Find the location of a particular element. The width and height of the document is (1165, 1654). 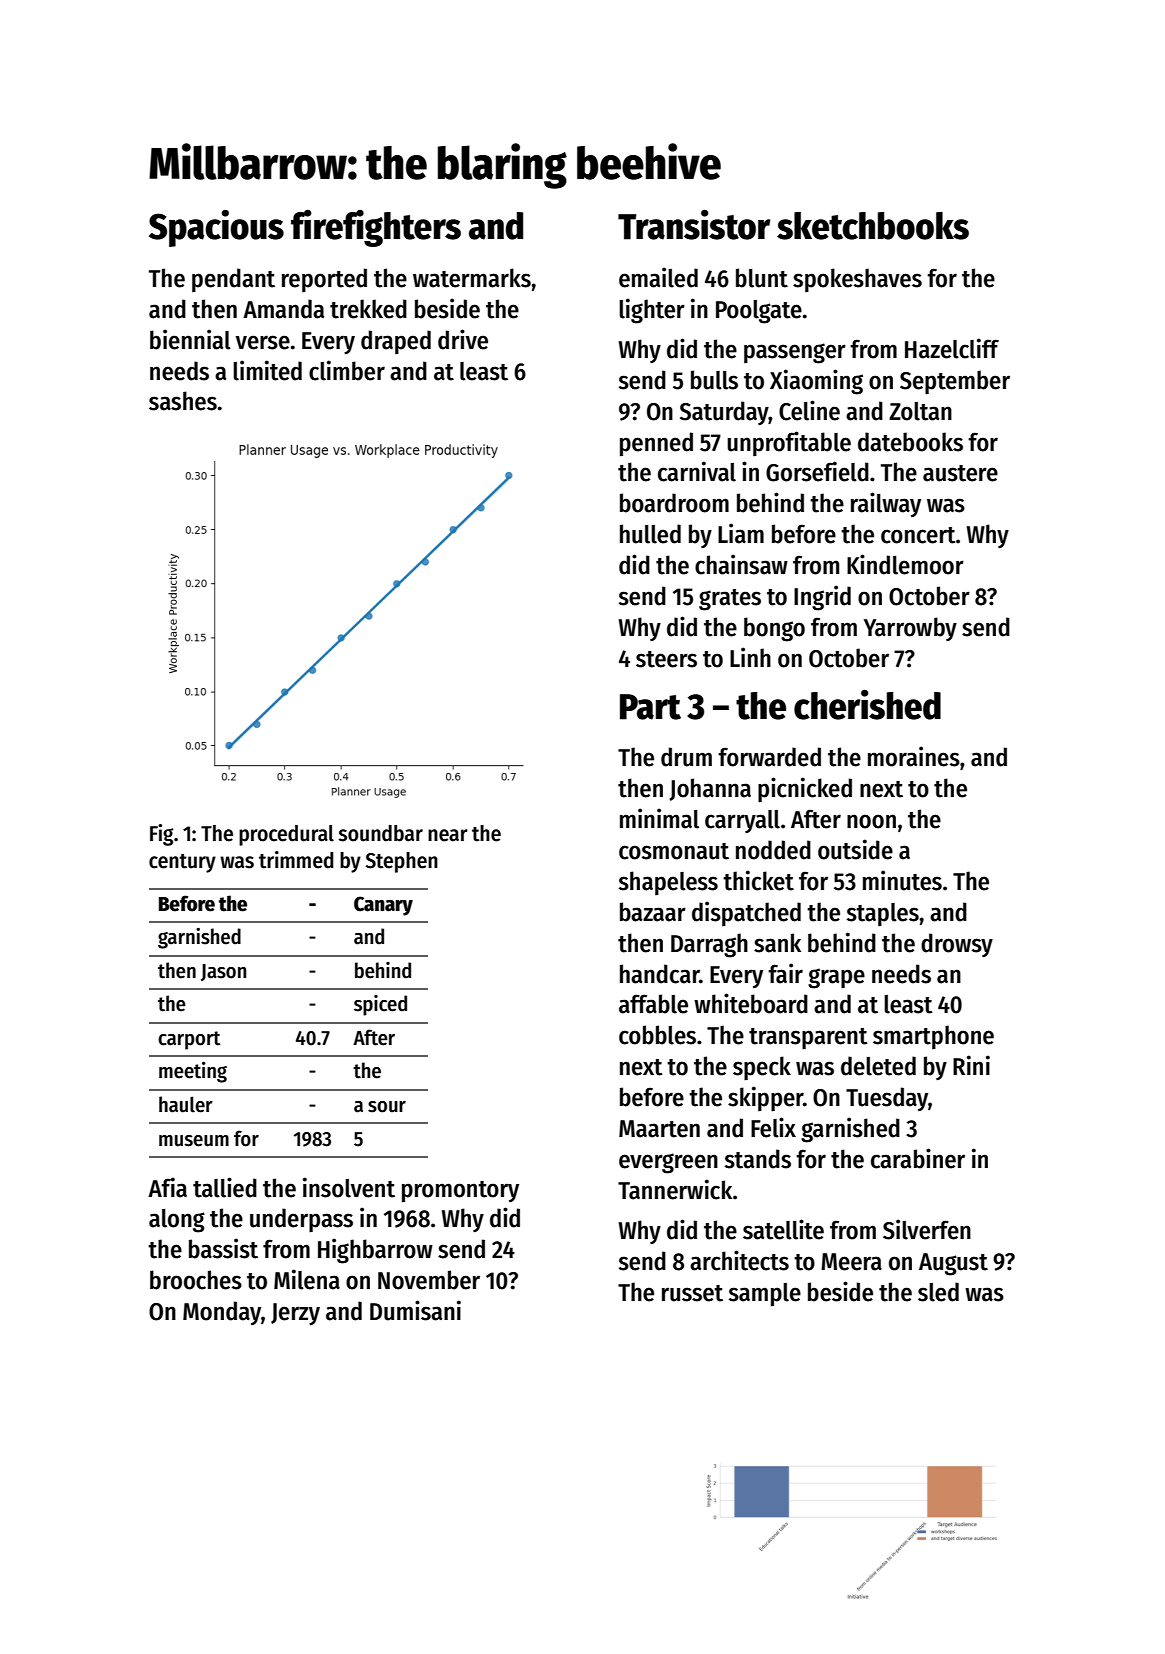

trekked is located at coordinates (368, 309).
